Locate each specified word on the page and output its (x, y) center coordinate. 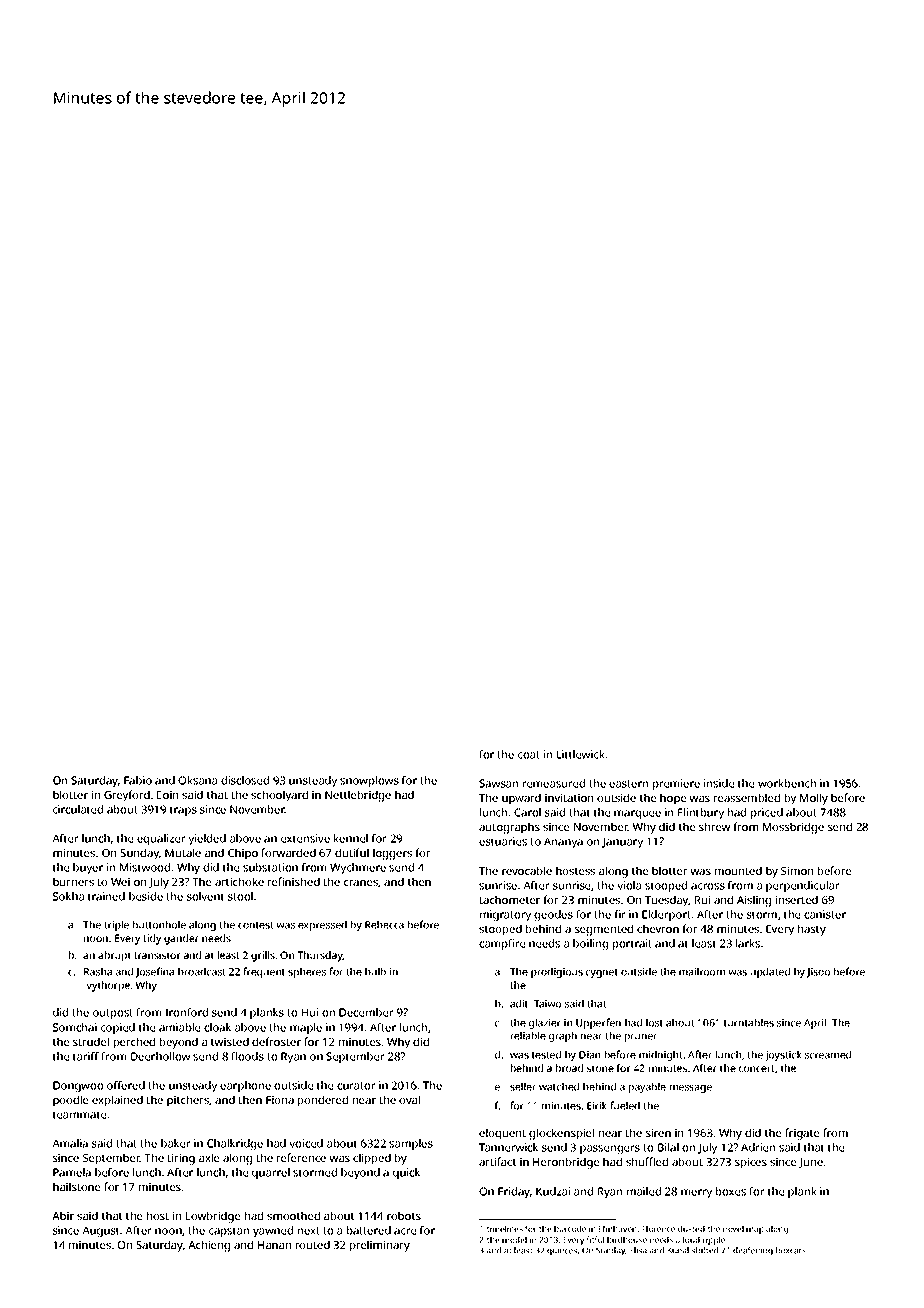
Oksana (197, 780)
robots (404, 1215)
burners (73, 881)
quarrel (271, 1173)
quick (406, 1173)
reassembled (747, 797)
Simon (797, 870)
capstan (229, 1232)
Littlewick (581, 754)
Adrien (758, 1147)
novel (733, 1228)
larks (748, 943)
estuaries (503, 841)
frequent (264, 972)
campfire (502, 944)
